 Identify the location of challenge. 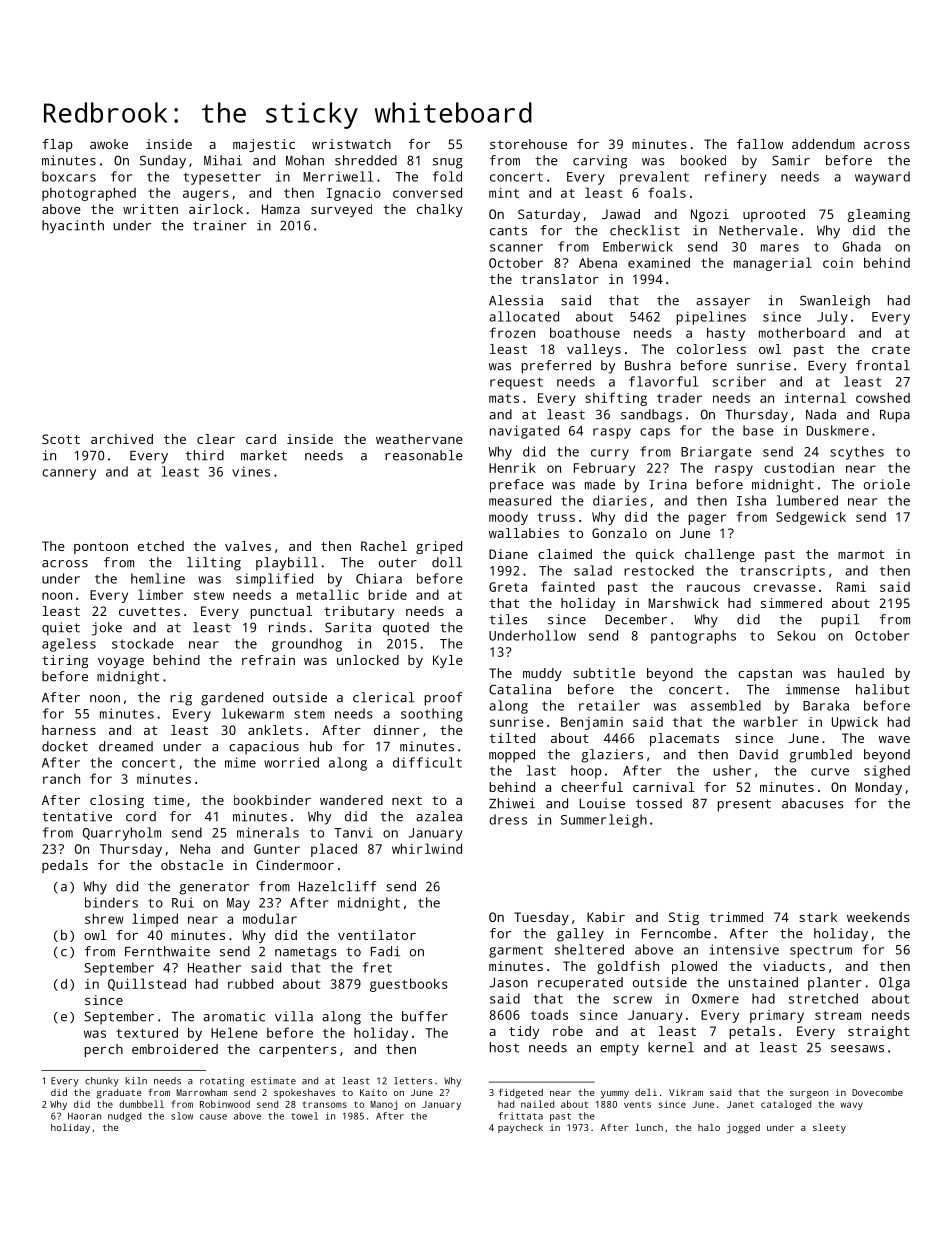
(720, 555).
